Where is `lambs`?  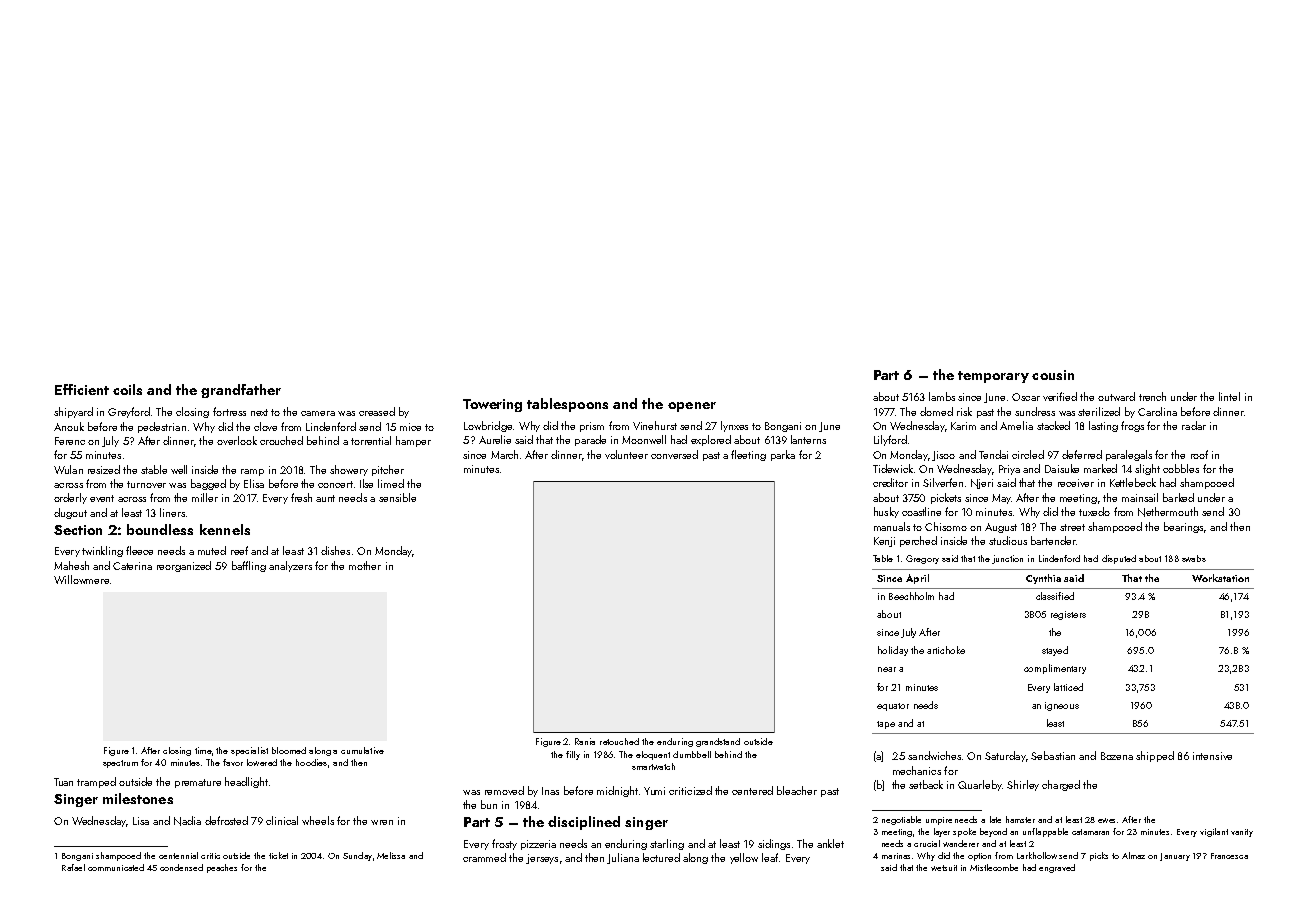 lambs is located at coordinates (942, 396).
